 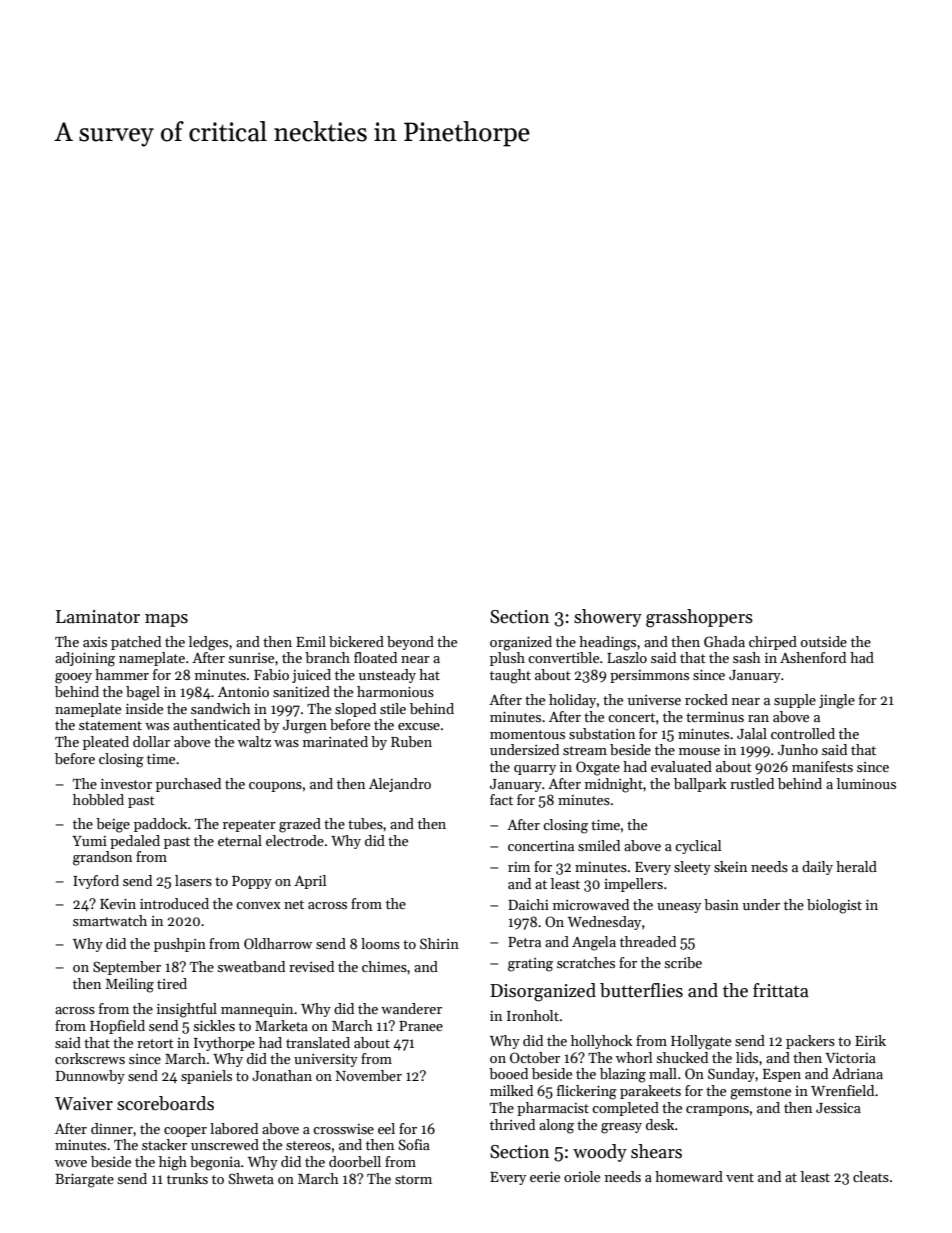 What do you see at coordinates (683, 962) in the screenshot?
I see `scribe` at bounding box center [683, 962].
